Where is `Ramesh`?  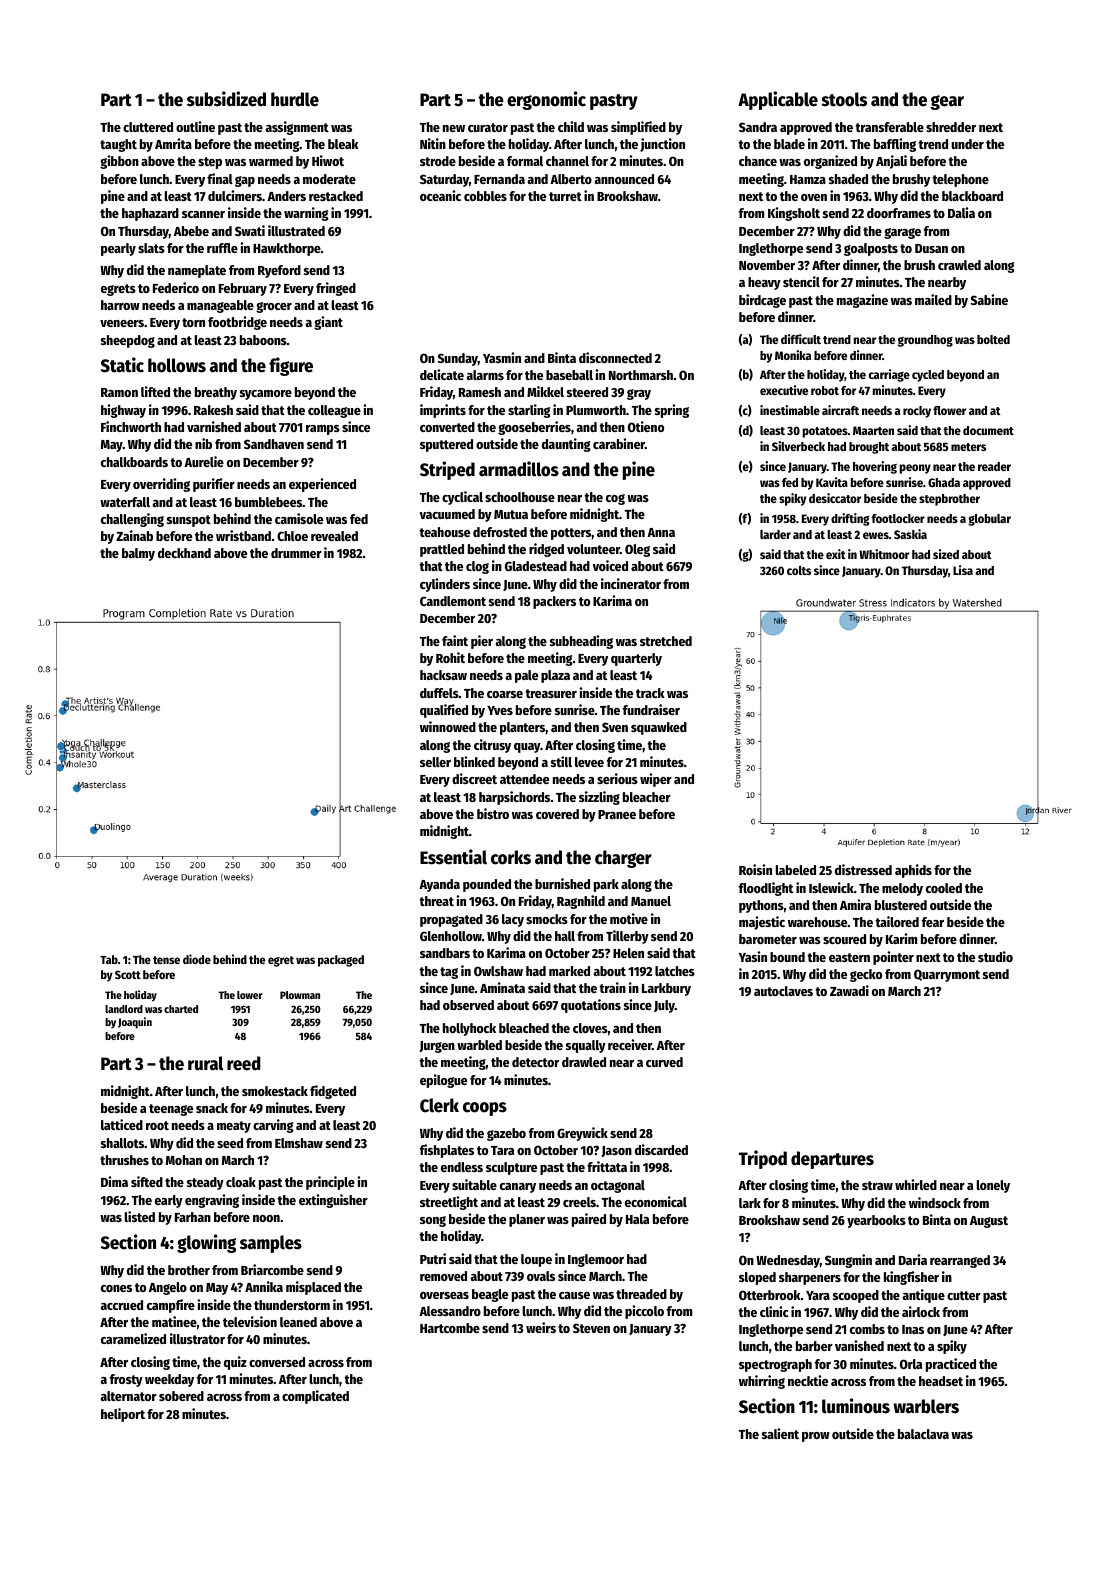
Ramesh is located at coordinates (480, 392).
